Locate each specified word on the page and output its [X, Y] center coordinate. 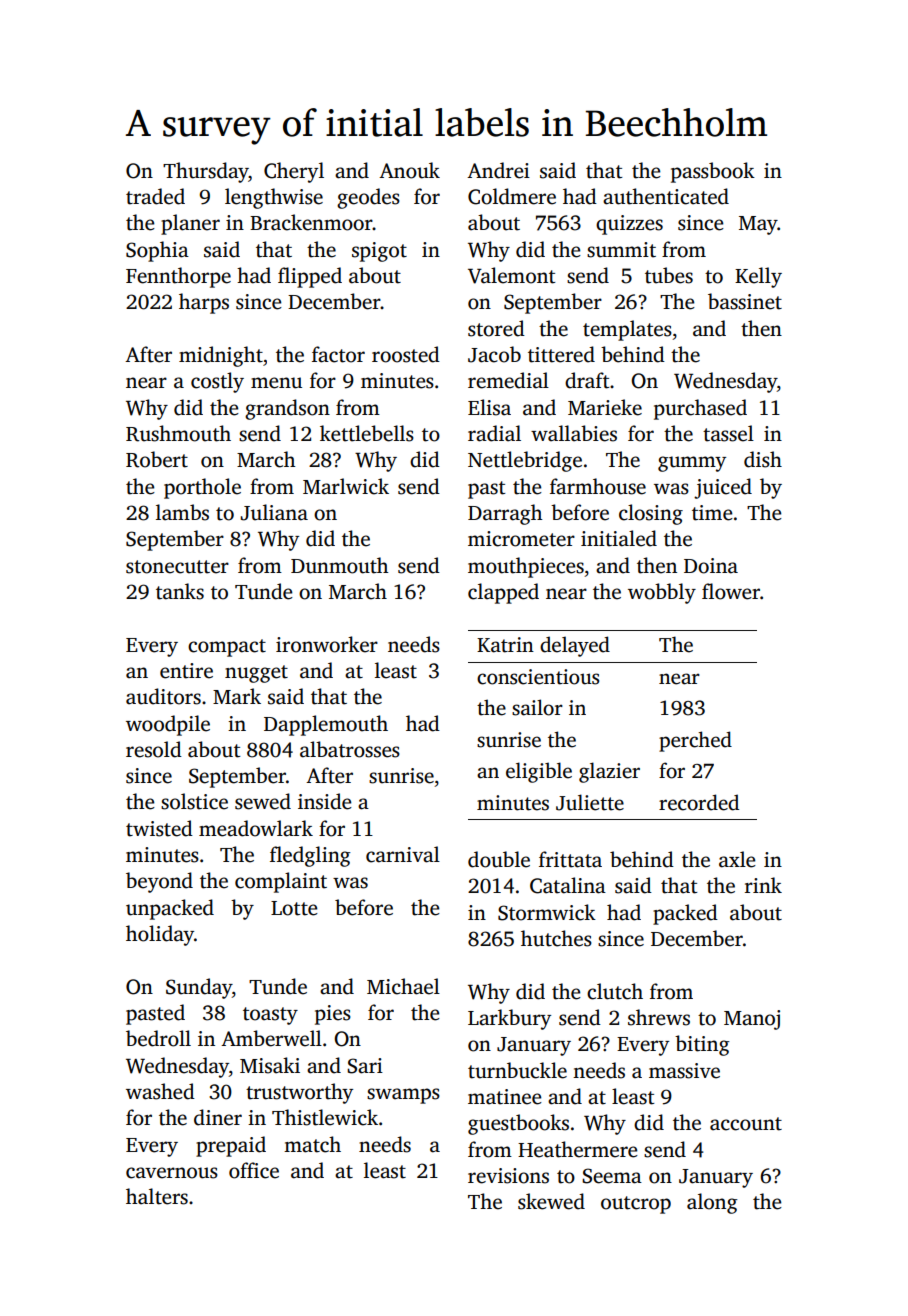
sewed [263, 801]
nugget [256, 674]
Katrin [505, 645]
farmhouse [598, 486]
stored [496, 328]
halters [157, 1196]
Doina [711, 566]
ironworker [327, 644]
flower [731, 591]
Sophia [157, 251]
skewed [551, 1201]
